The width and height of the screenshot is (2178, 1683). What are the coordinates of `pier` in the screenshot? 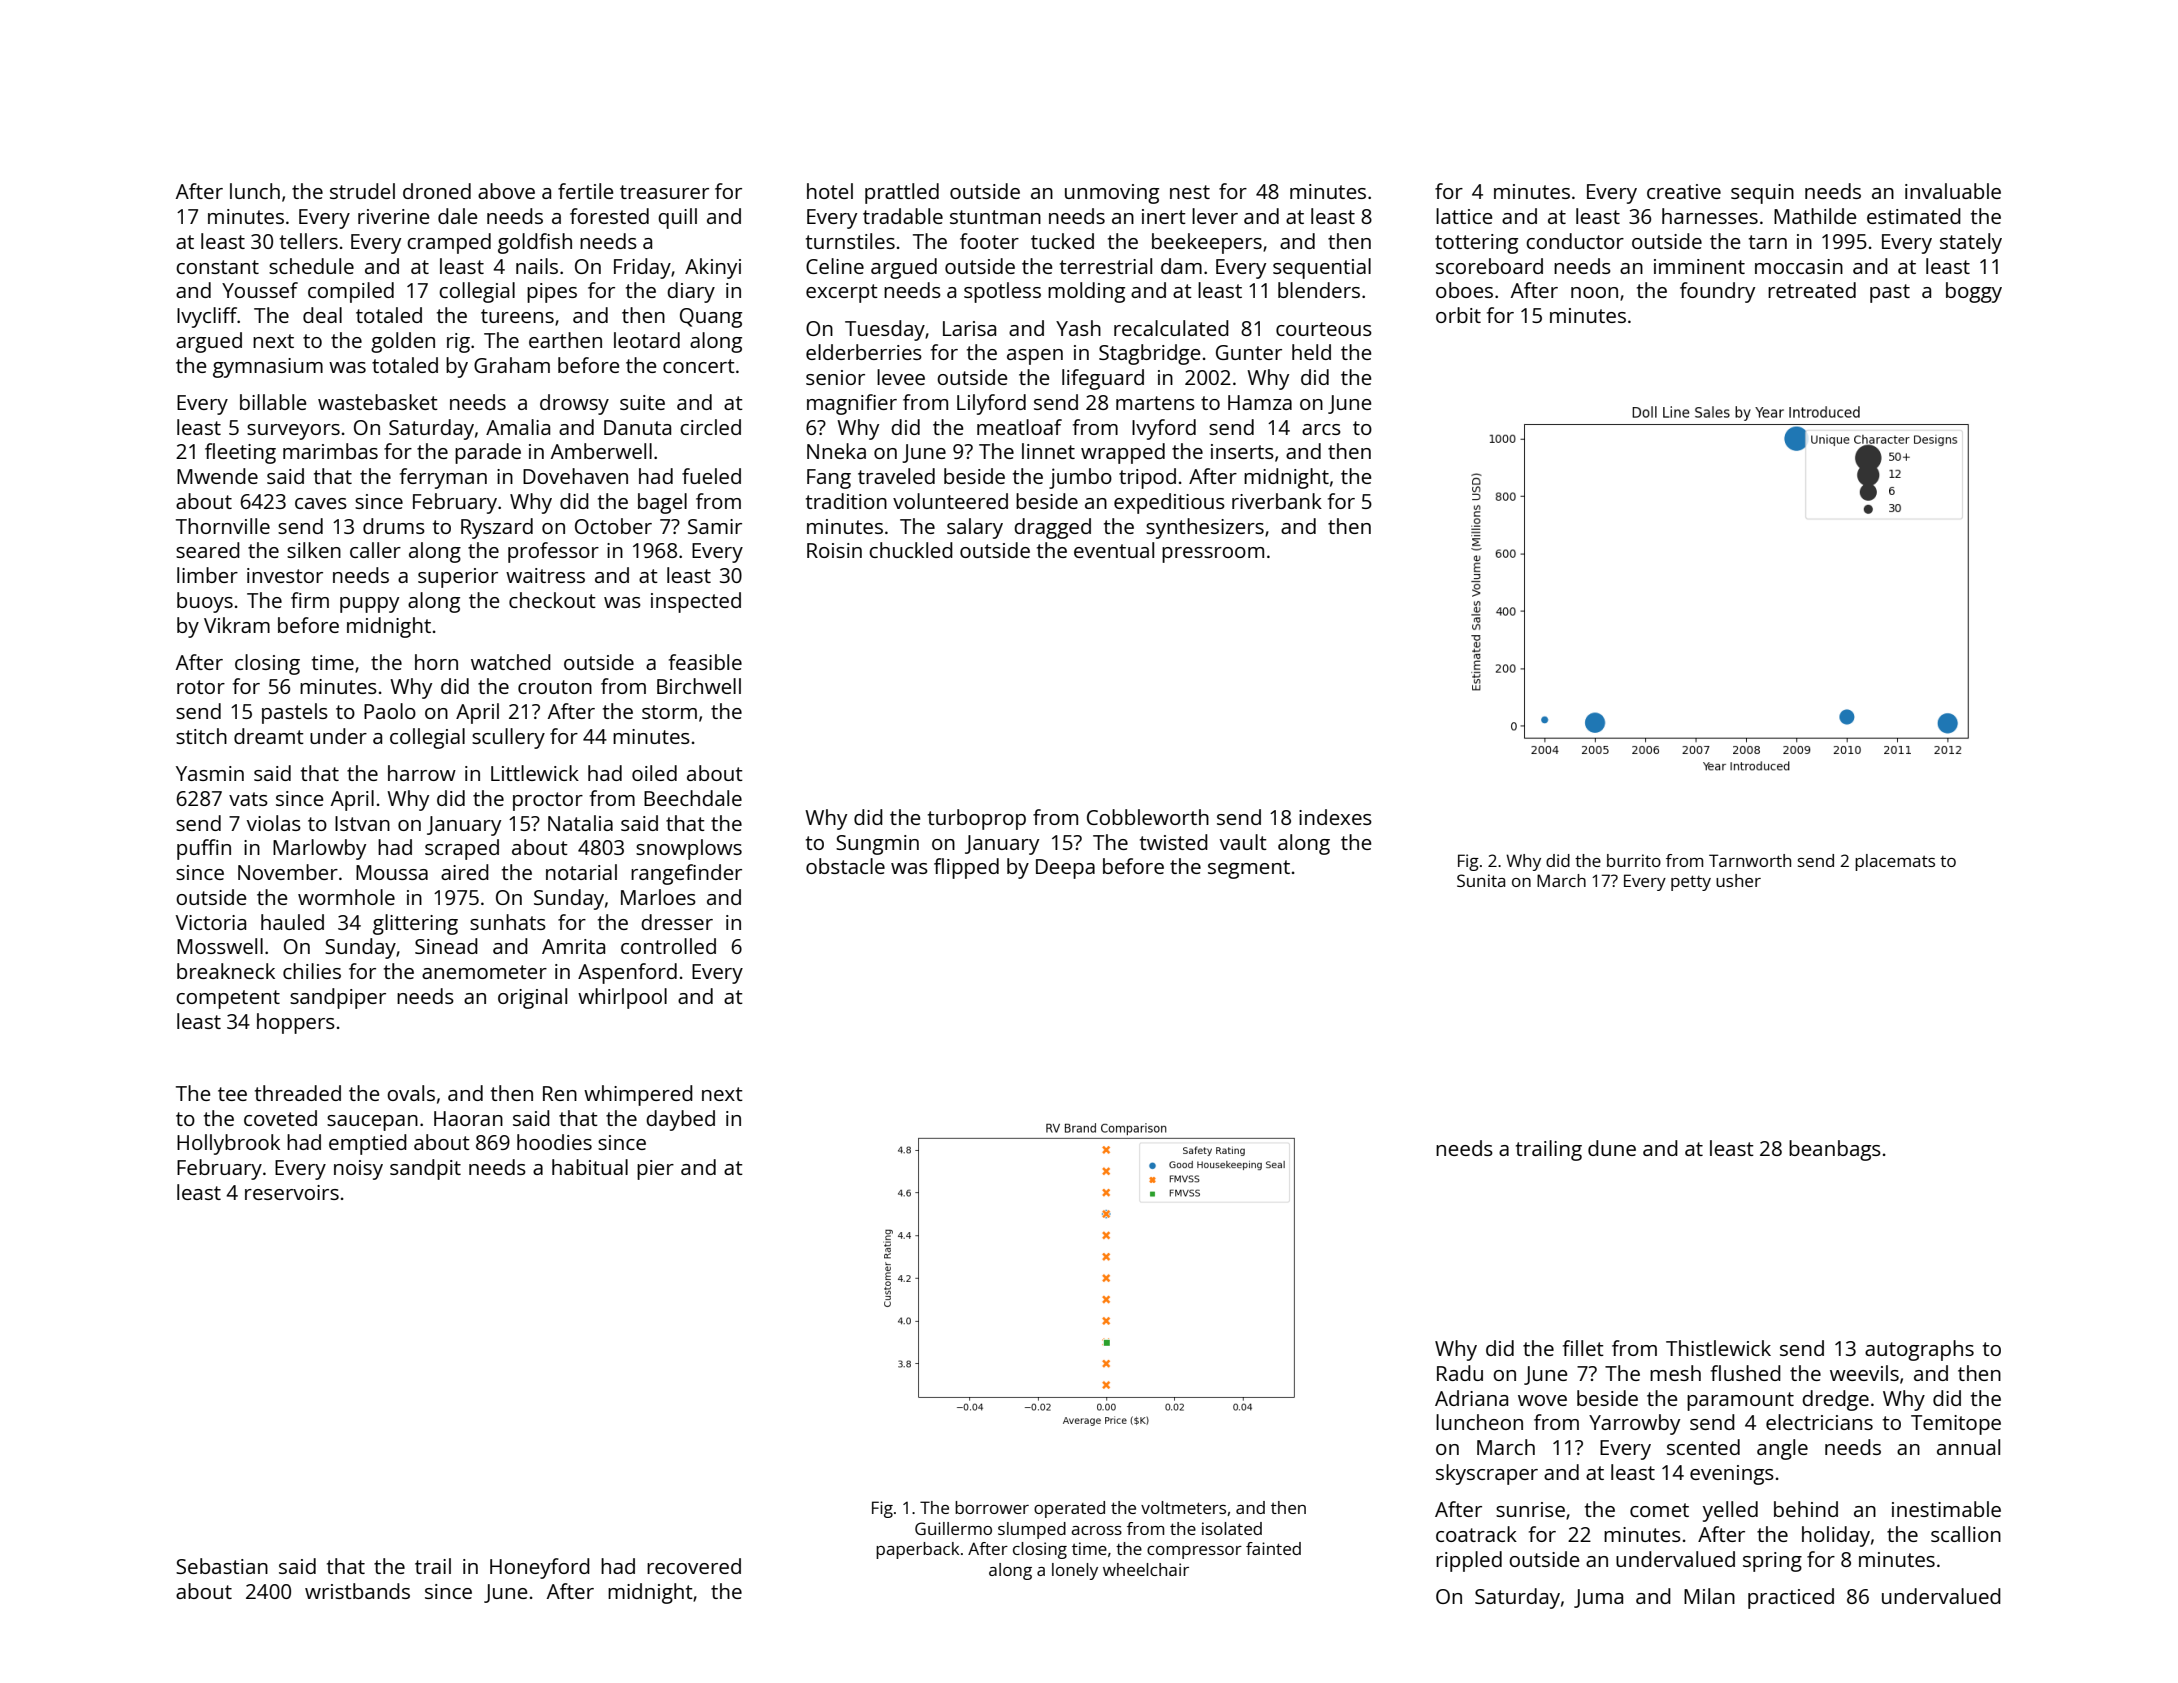 It's located at (655, 1170).
